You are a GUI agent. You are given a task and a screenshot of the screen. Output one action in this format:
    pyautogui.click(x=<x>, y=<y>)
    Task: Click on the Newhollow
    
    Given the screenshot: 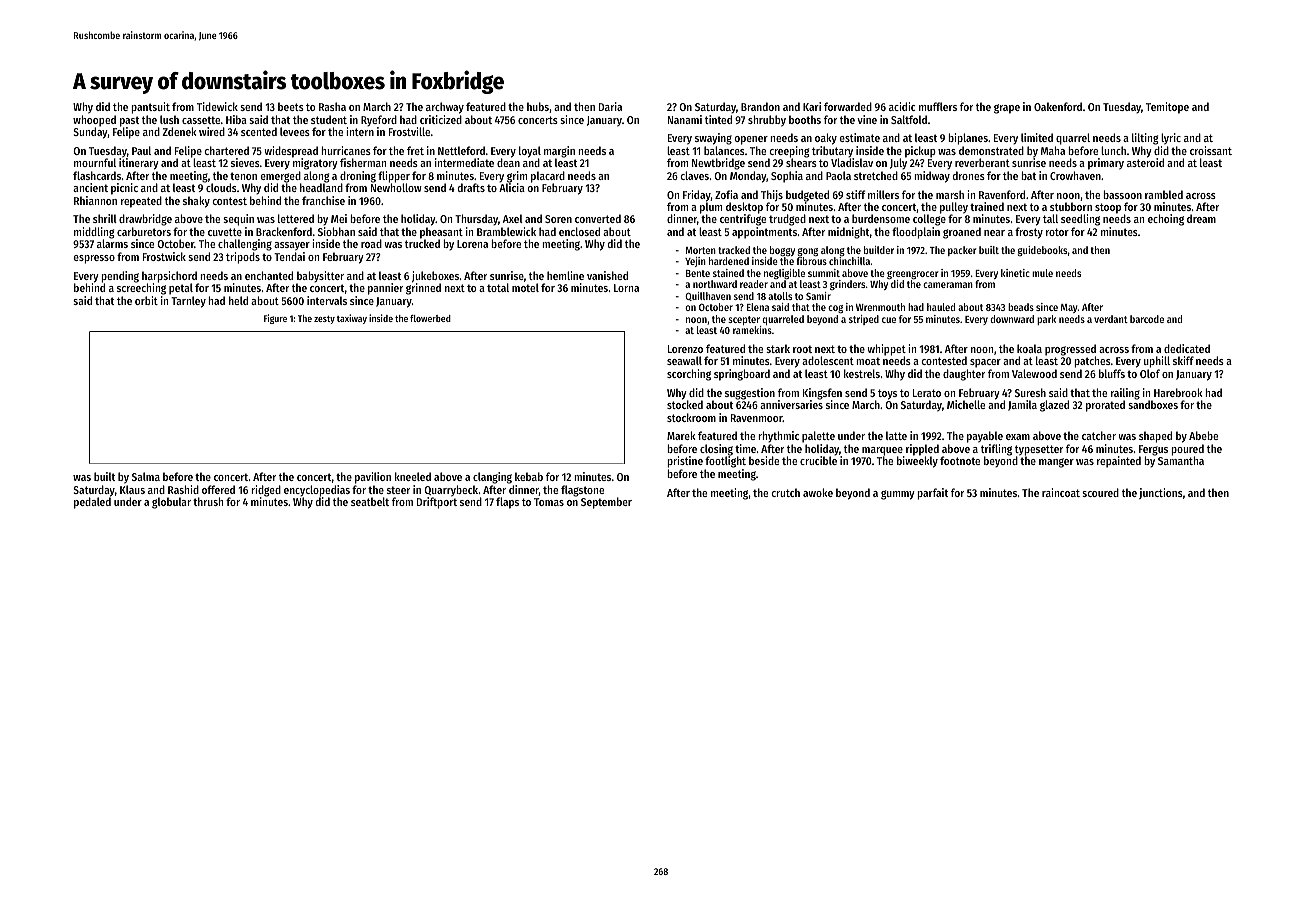 What is the action you would take?
    pyautogui.click(x=396, y=187)
